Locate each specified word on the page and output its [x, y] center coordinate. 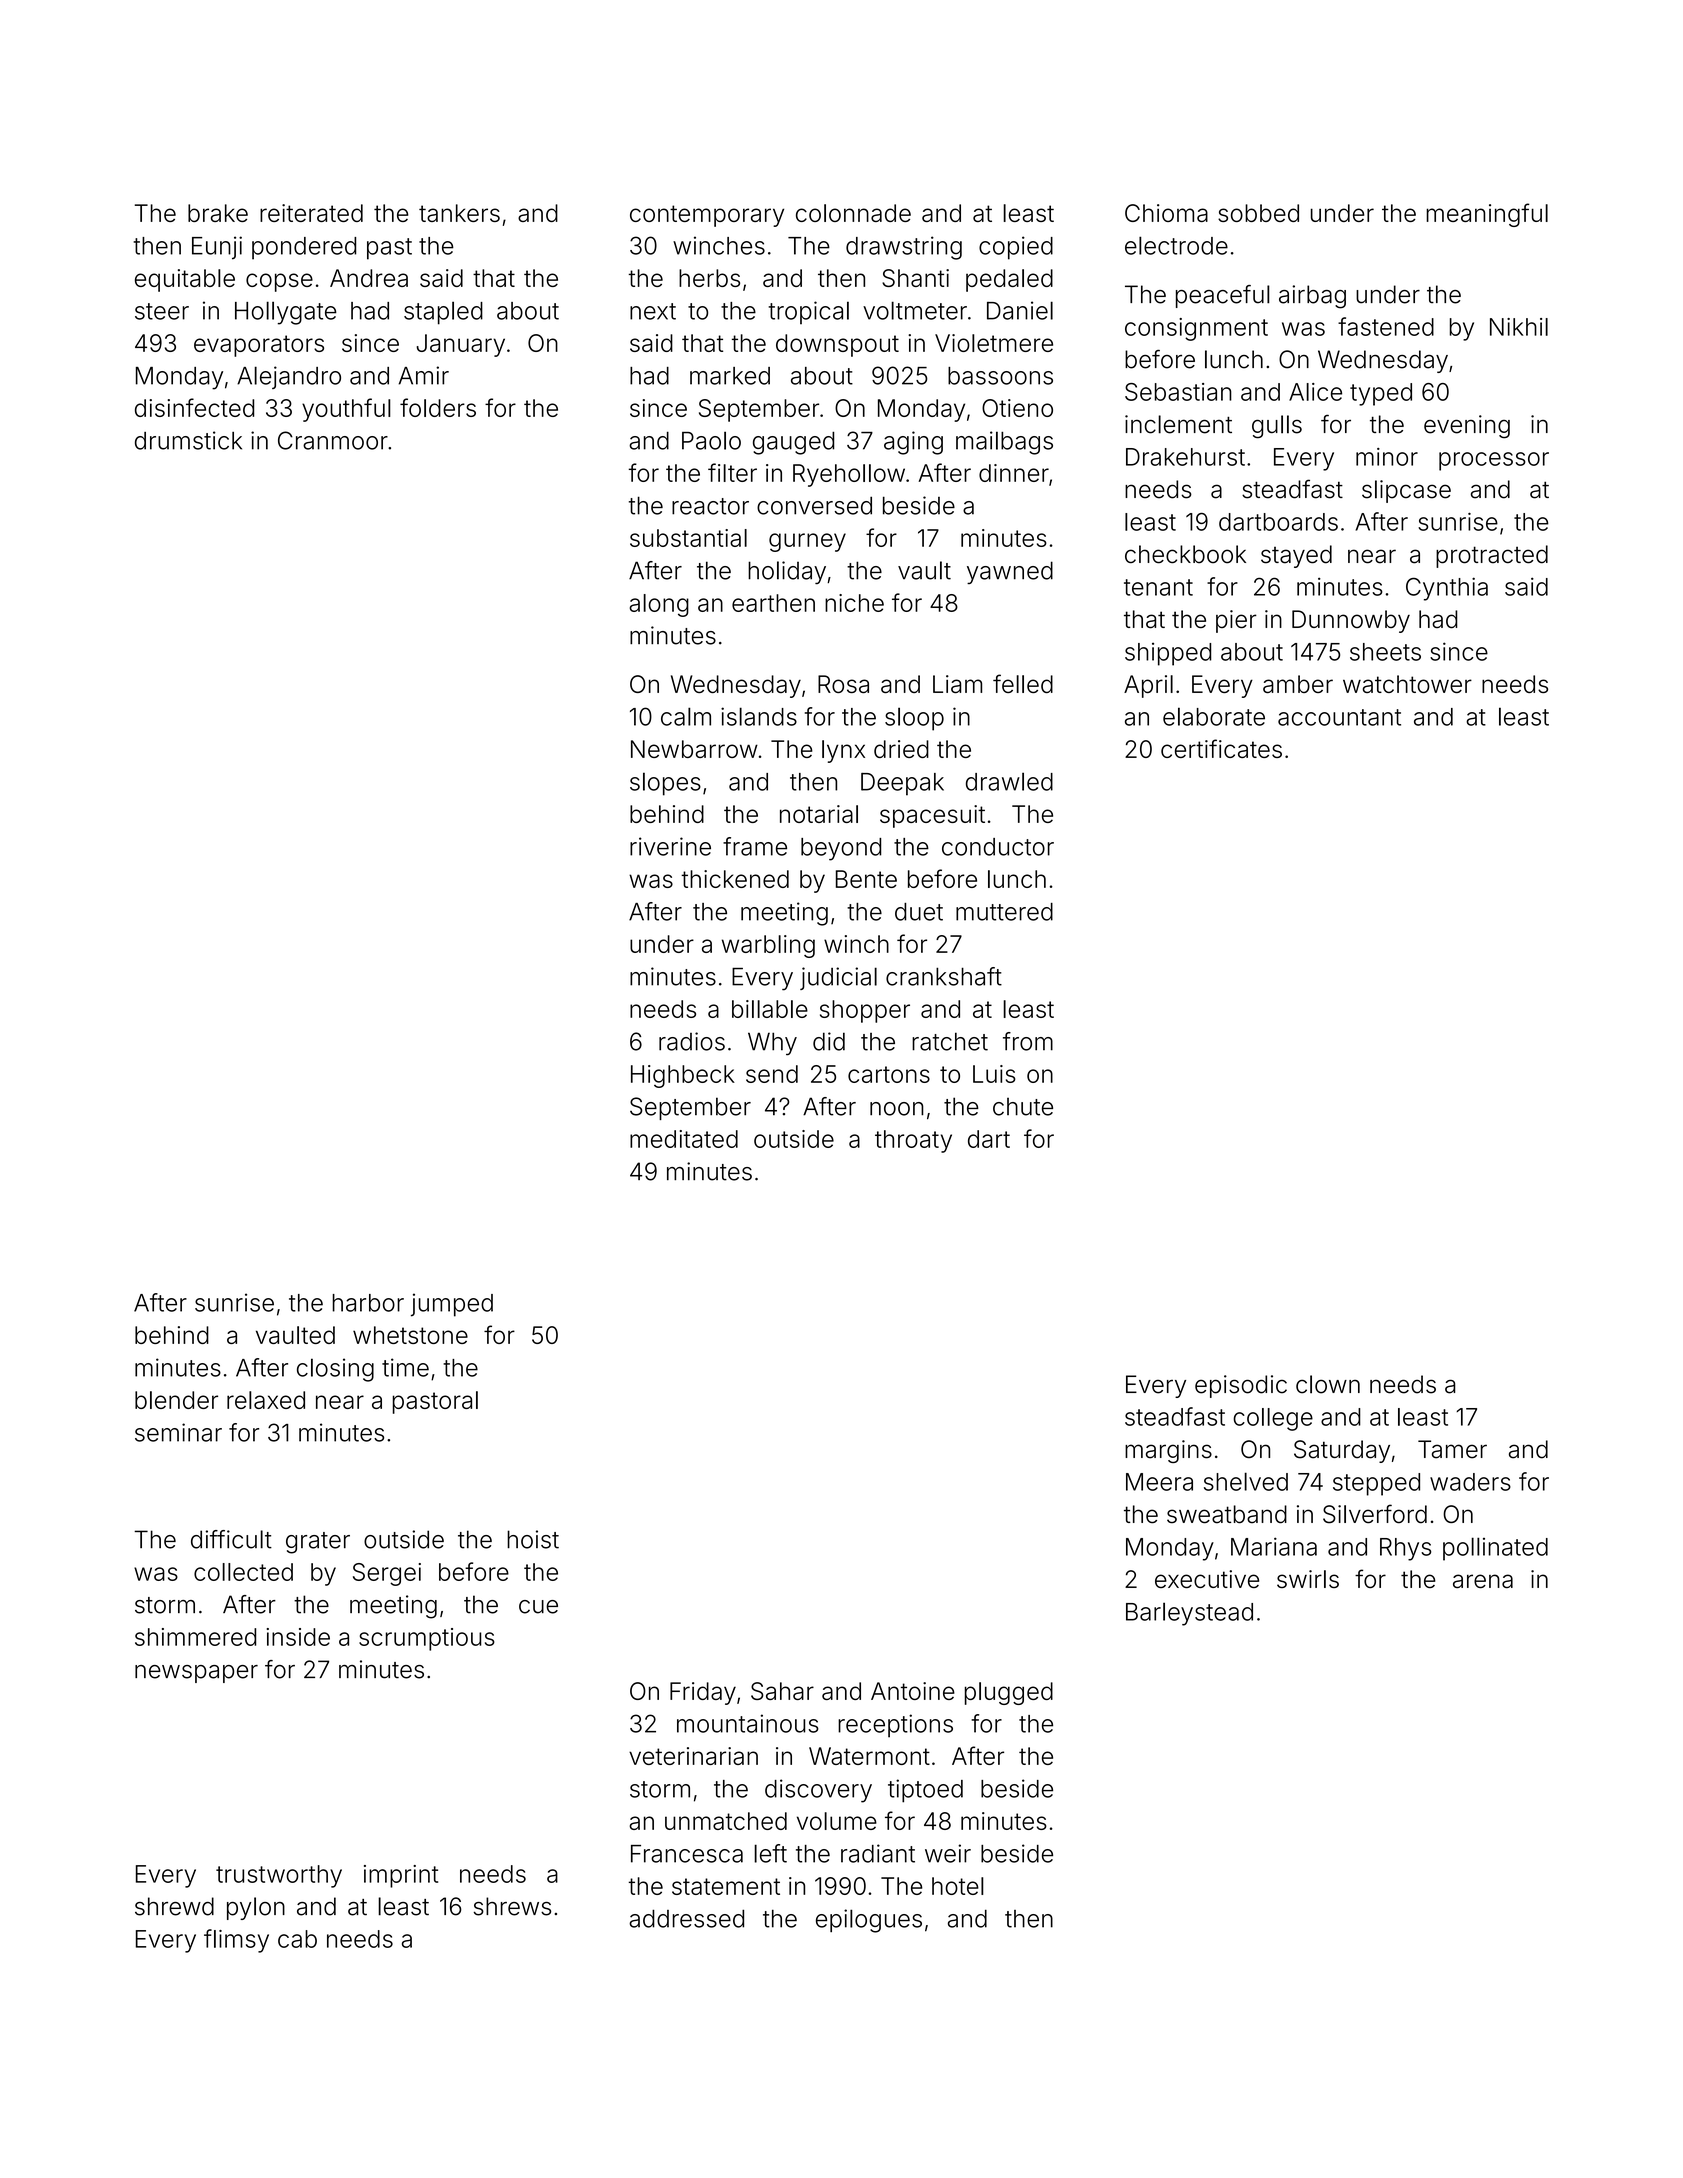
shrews [512, 1906]
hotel [958, 1886]
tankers [459, 213]
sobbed [1258, 213]
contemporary [707, 216]
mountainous [748, 1723]
